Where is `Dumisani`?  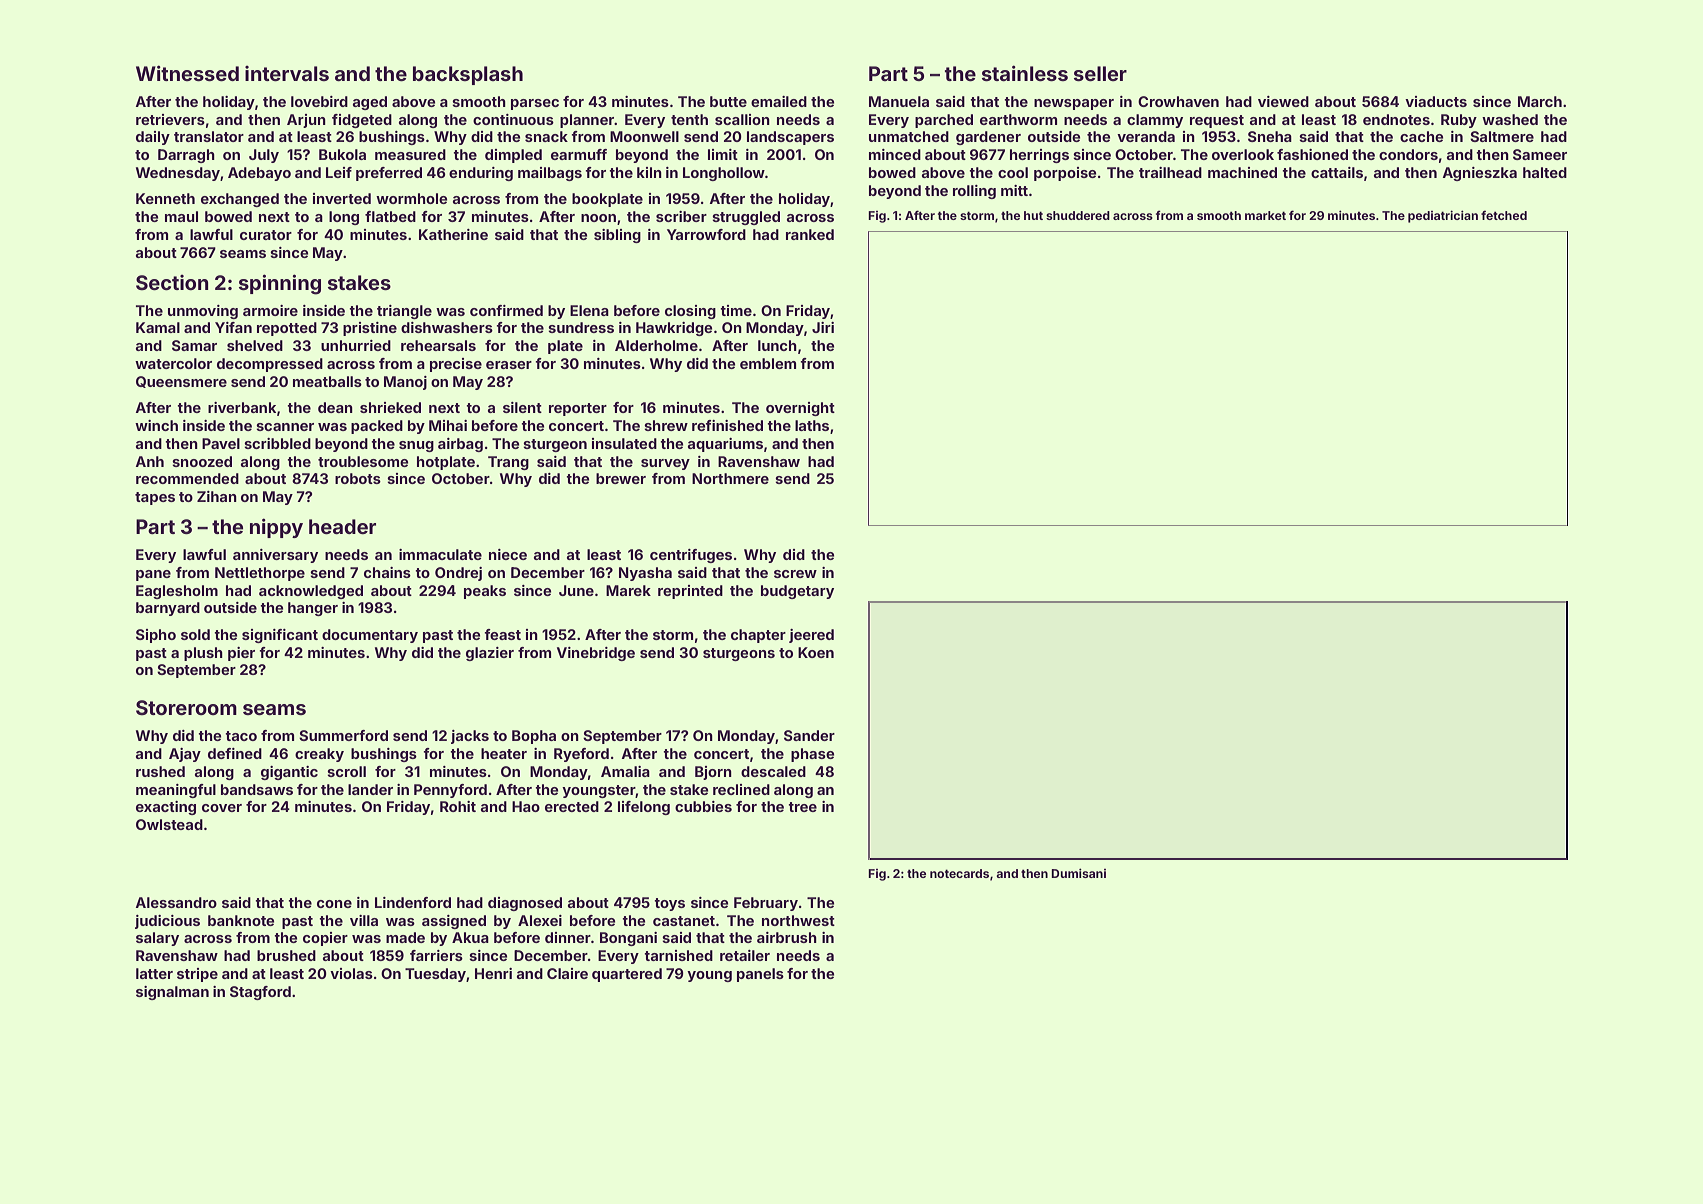
Dumisani is located at coordinates (1078, 873).
